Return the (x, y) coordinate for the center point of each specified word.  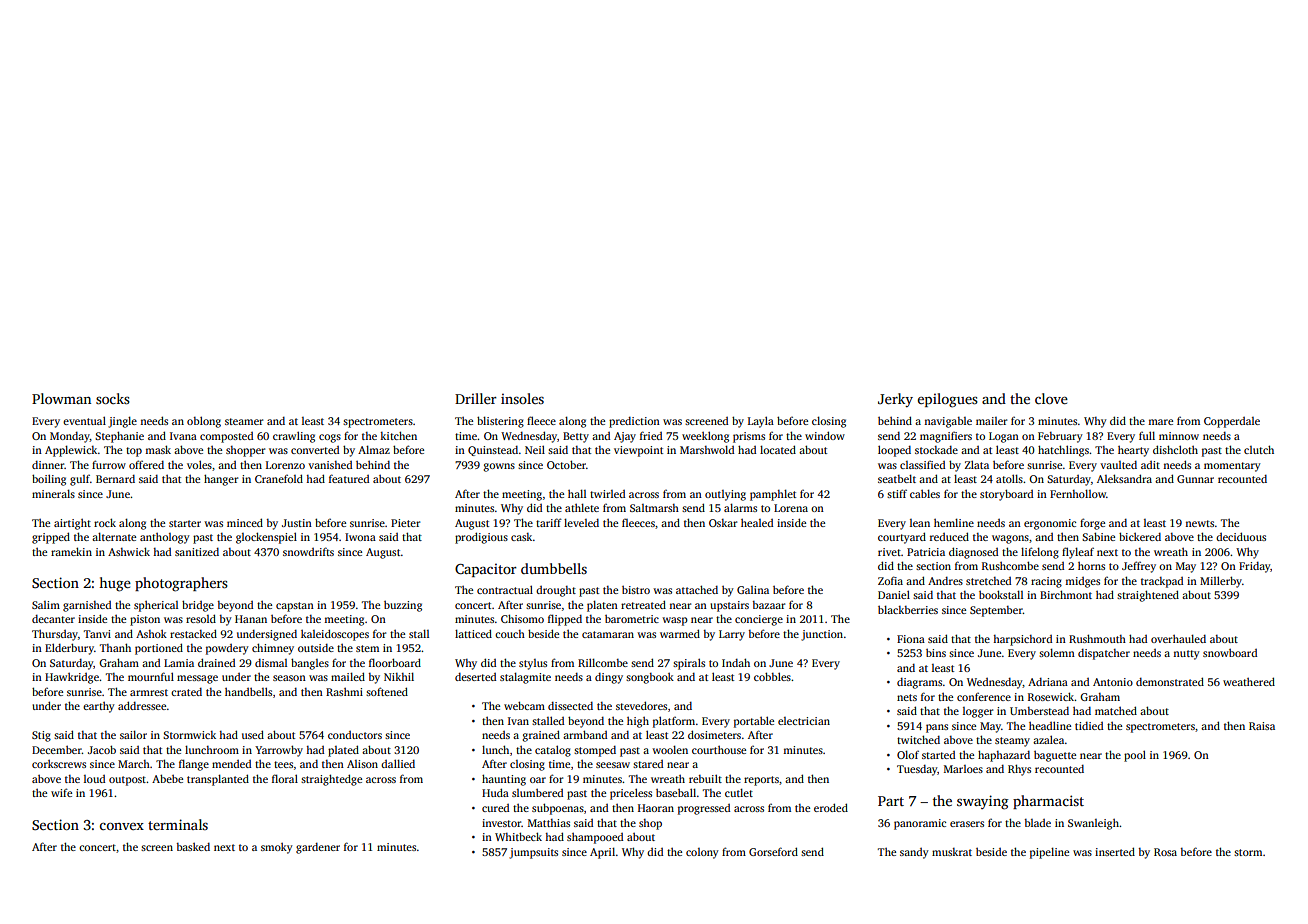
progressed (704, 809)
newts (1199, 523)
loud (94, 779)
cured (495, 808)
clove (1051, 398)
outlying (725, 495)
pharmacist (1048, 802)
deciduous (1241, 536)
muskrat (952, 852)
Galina (753, 590)
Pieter (405, 523)
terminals (178, 824)
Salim (46, 605)
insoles (522, 398)
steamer (244, 421)
